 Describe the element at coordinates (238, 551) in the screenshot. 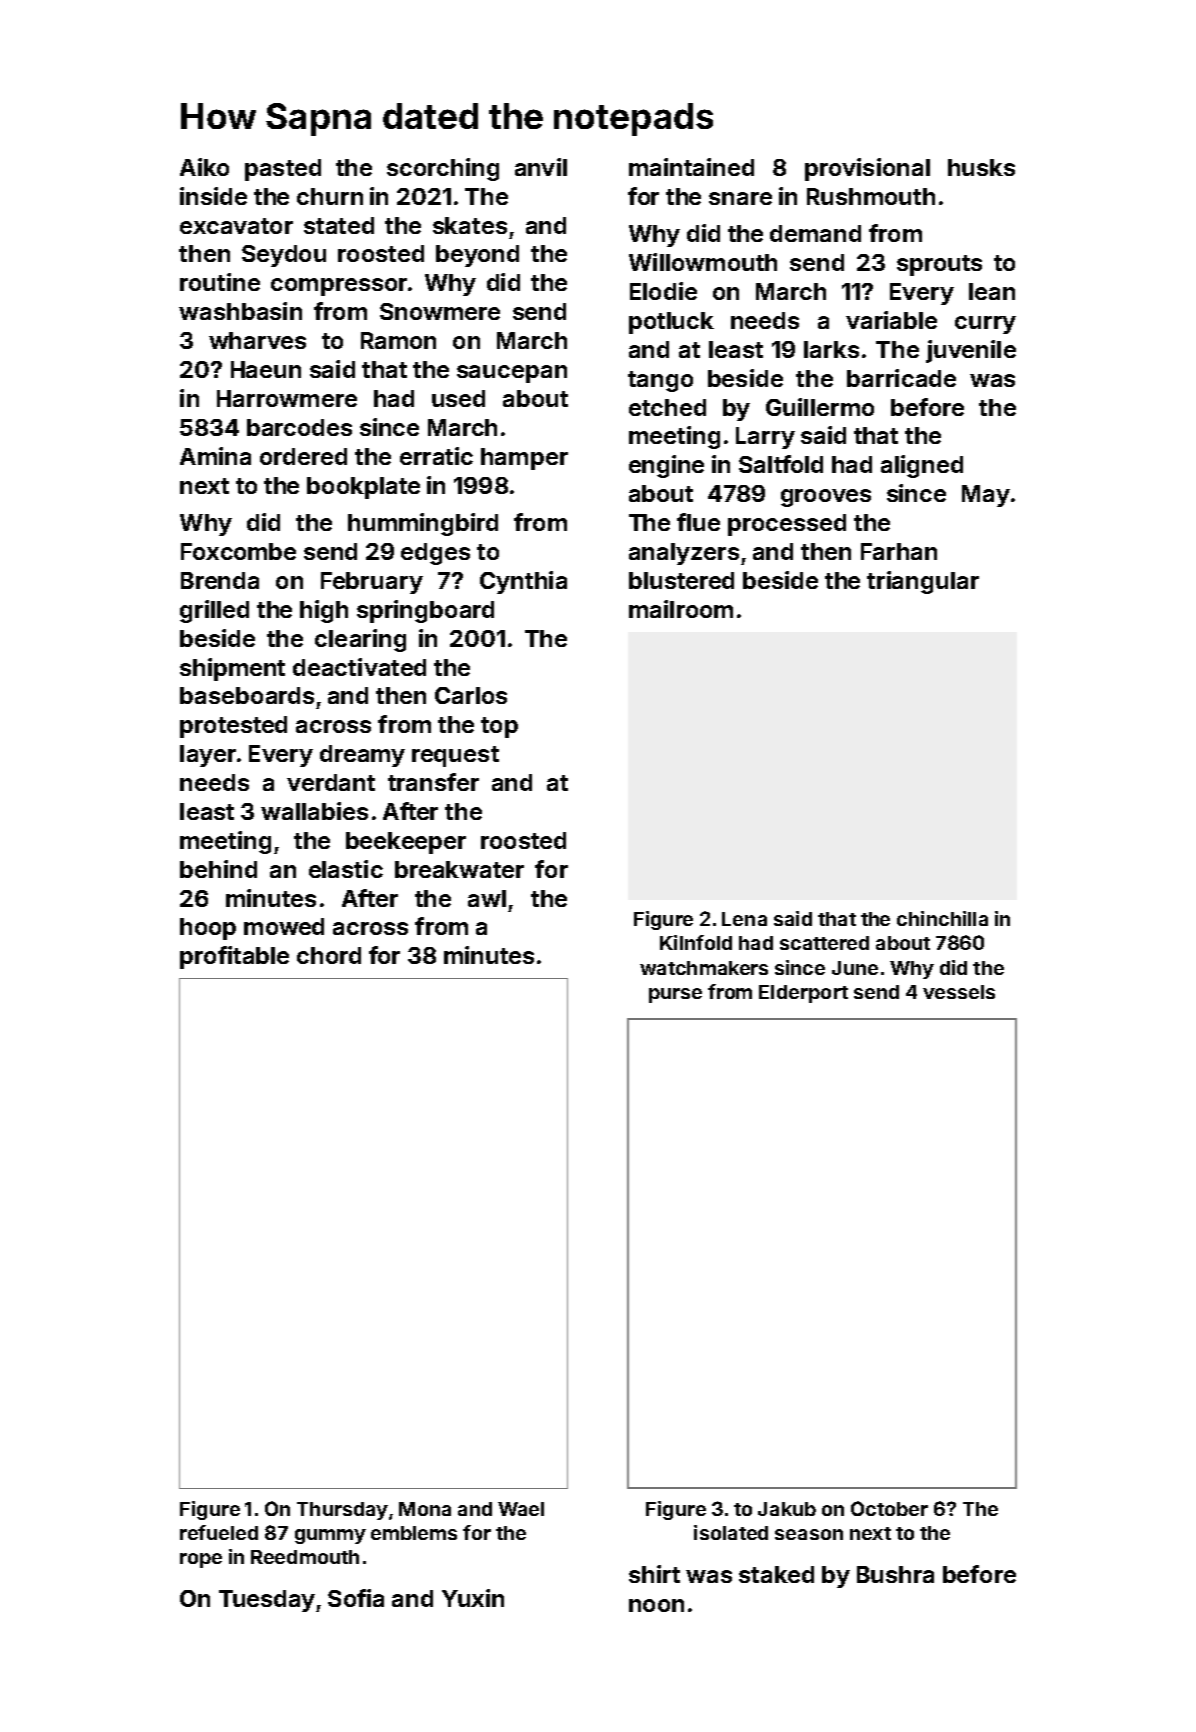

I see `Foxcombe` at that location.
